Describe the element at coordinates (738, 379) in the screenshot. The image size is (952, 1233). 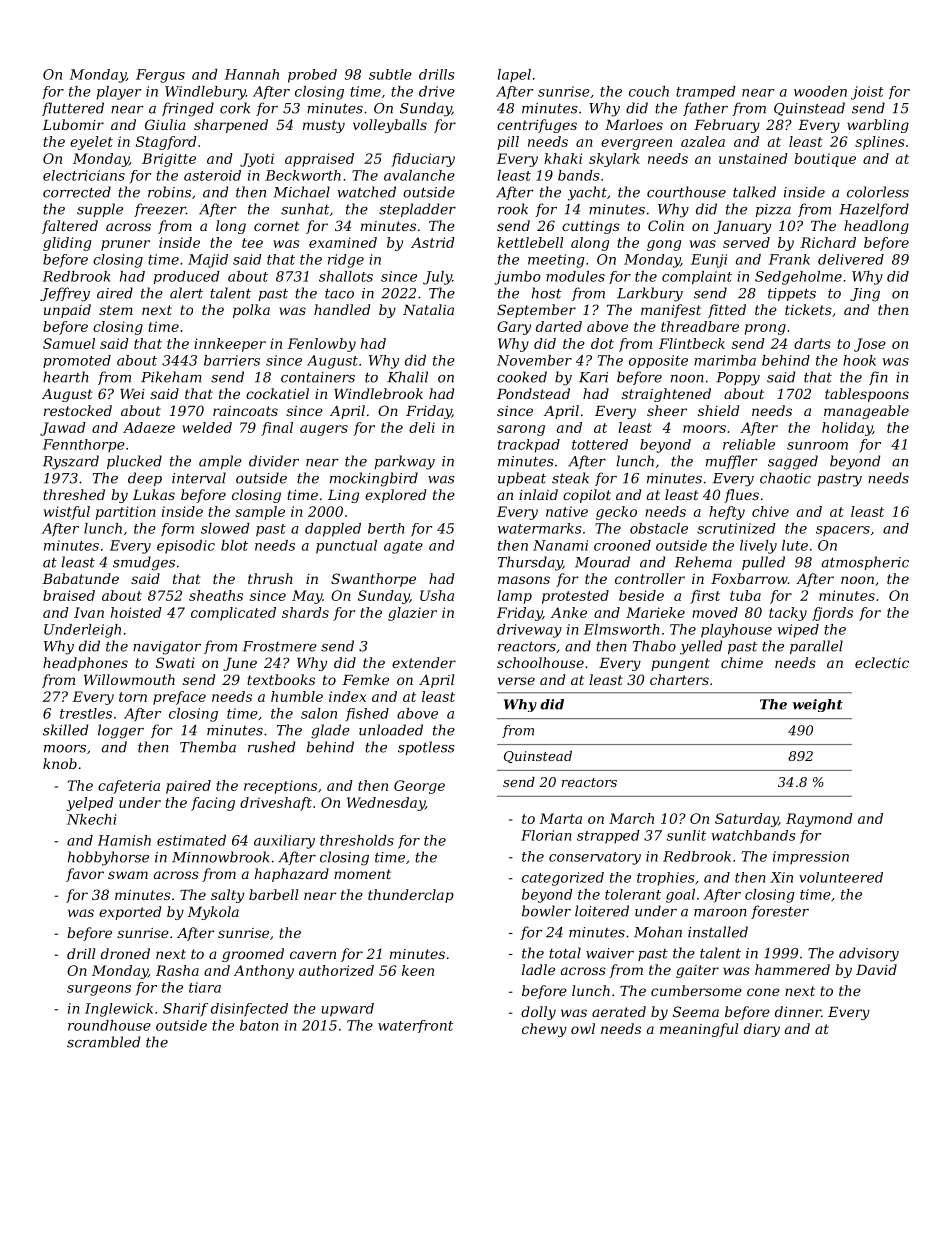
I see `Poppy` at that location.
